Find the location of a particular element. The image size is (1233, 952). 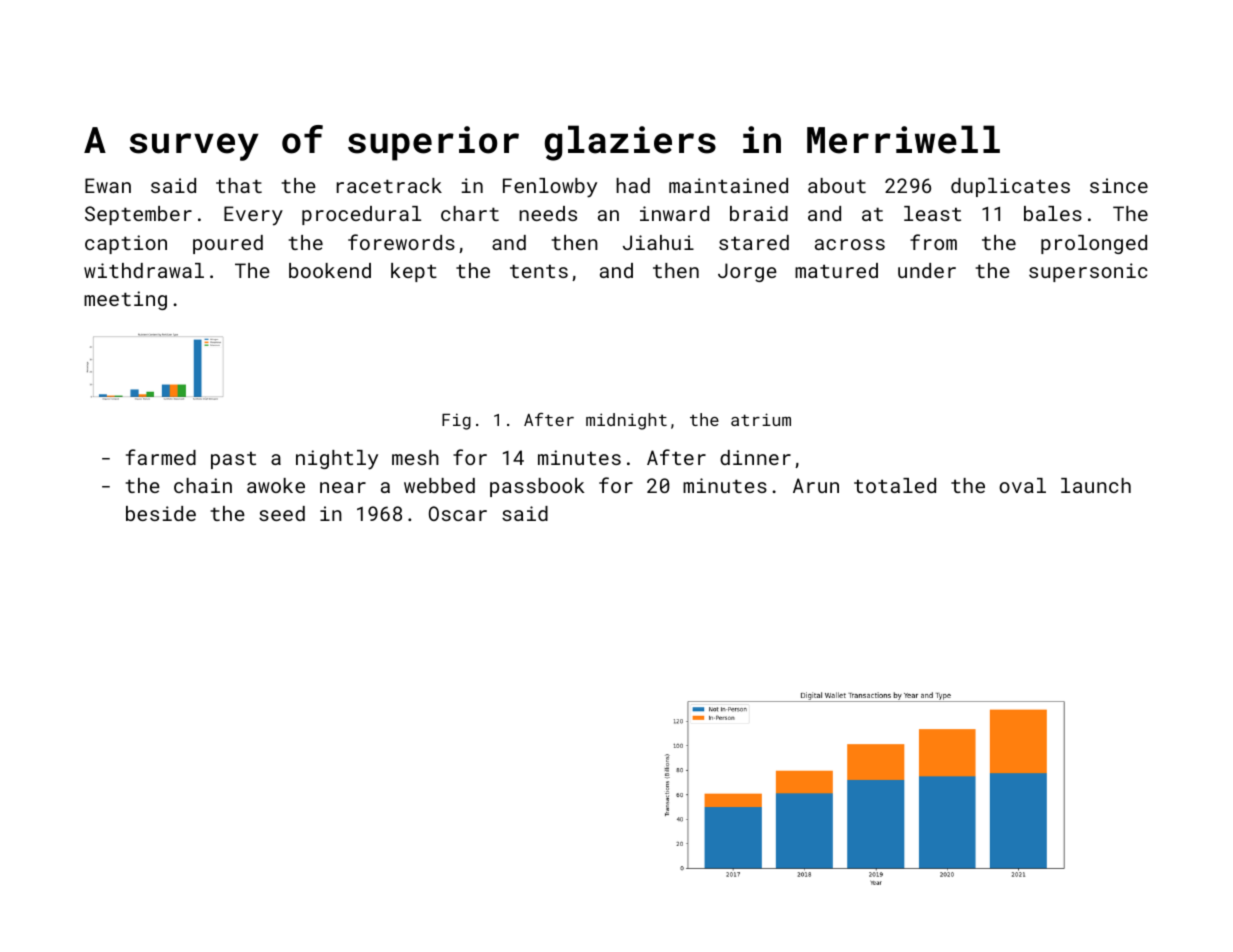

caption is located at coordinates (126, 244).
